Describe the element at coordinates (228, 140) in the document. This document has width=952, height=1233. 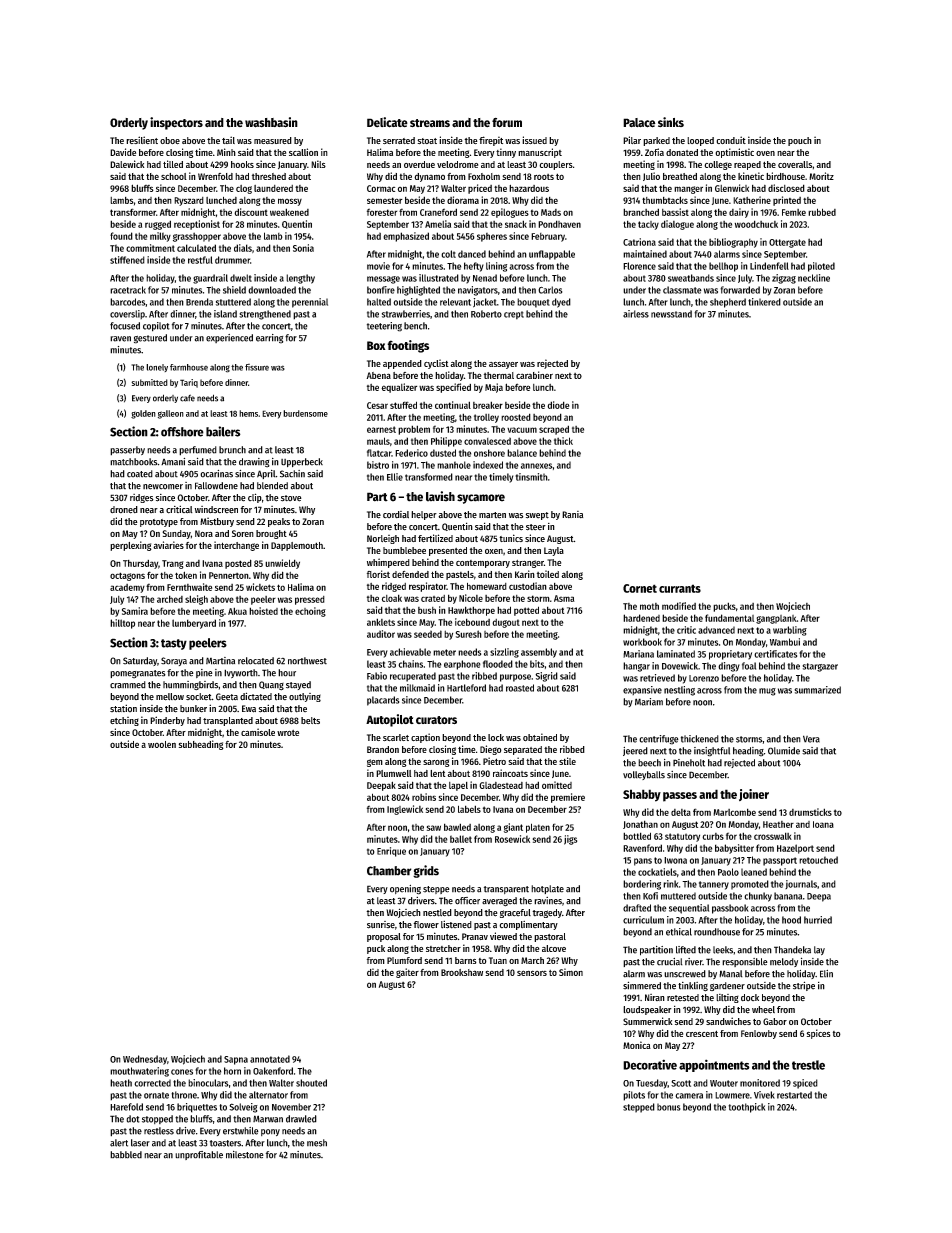
I see `tail` at that location.
